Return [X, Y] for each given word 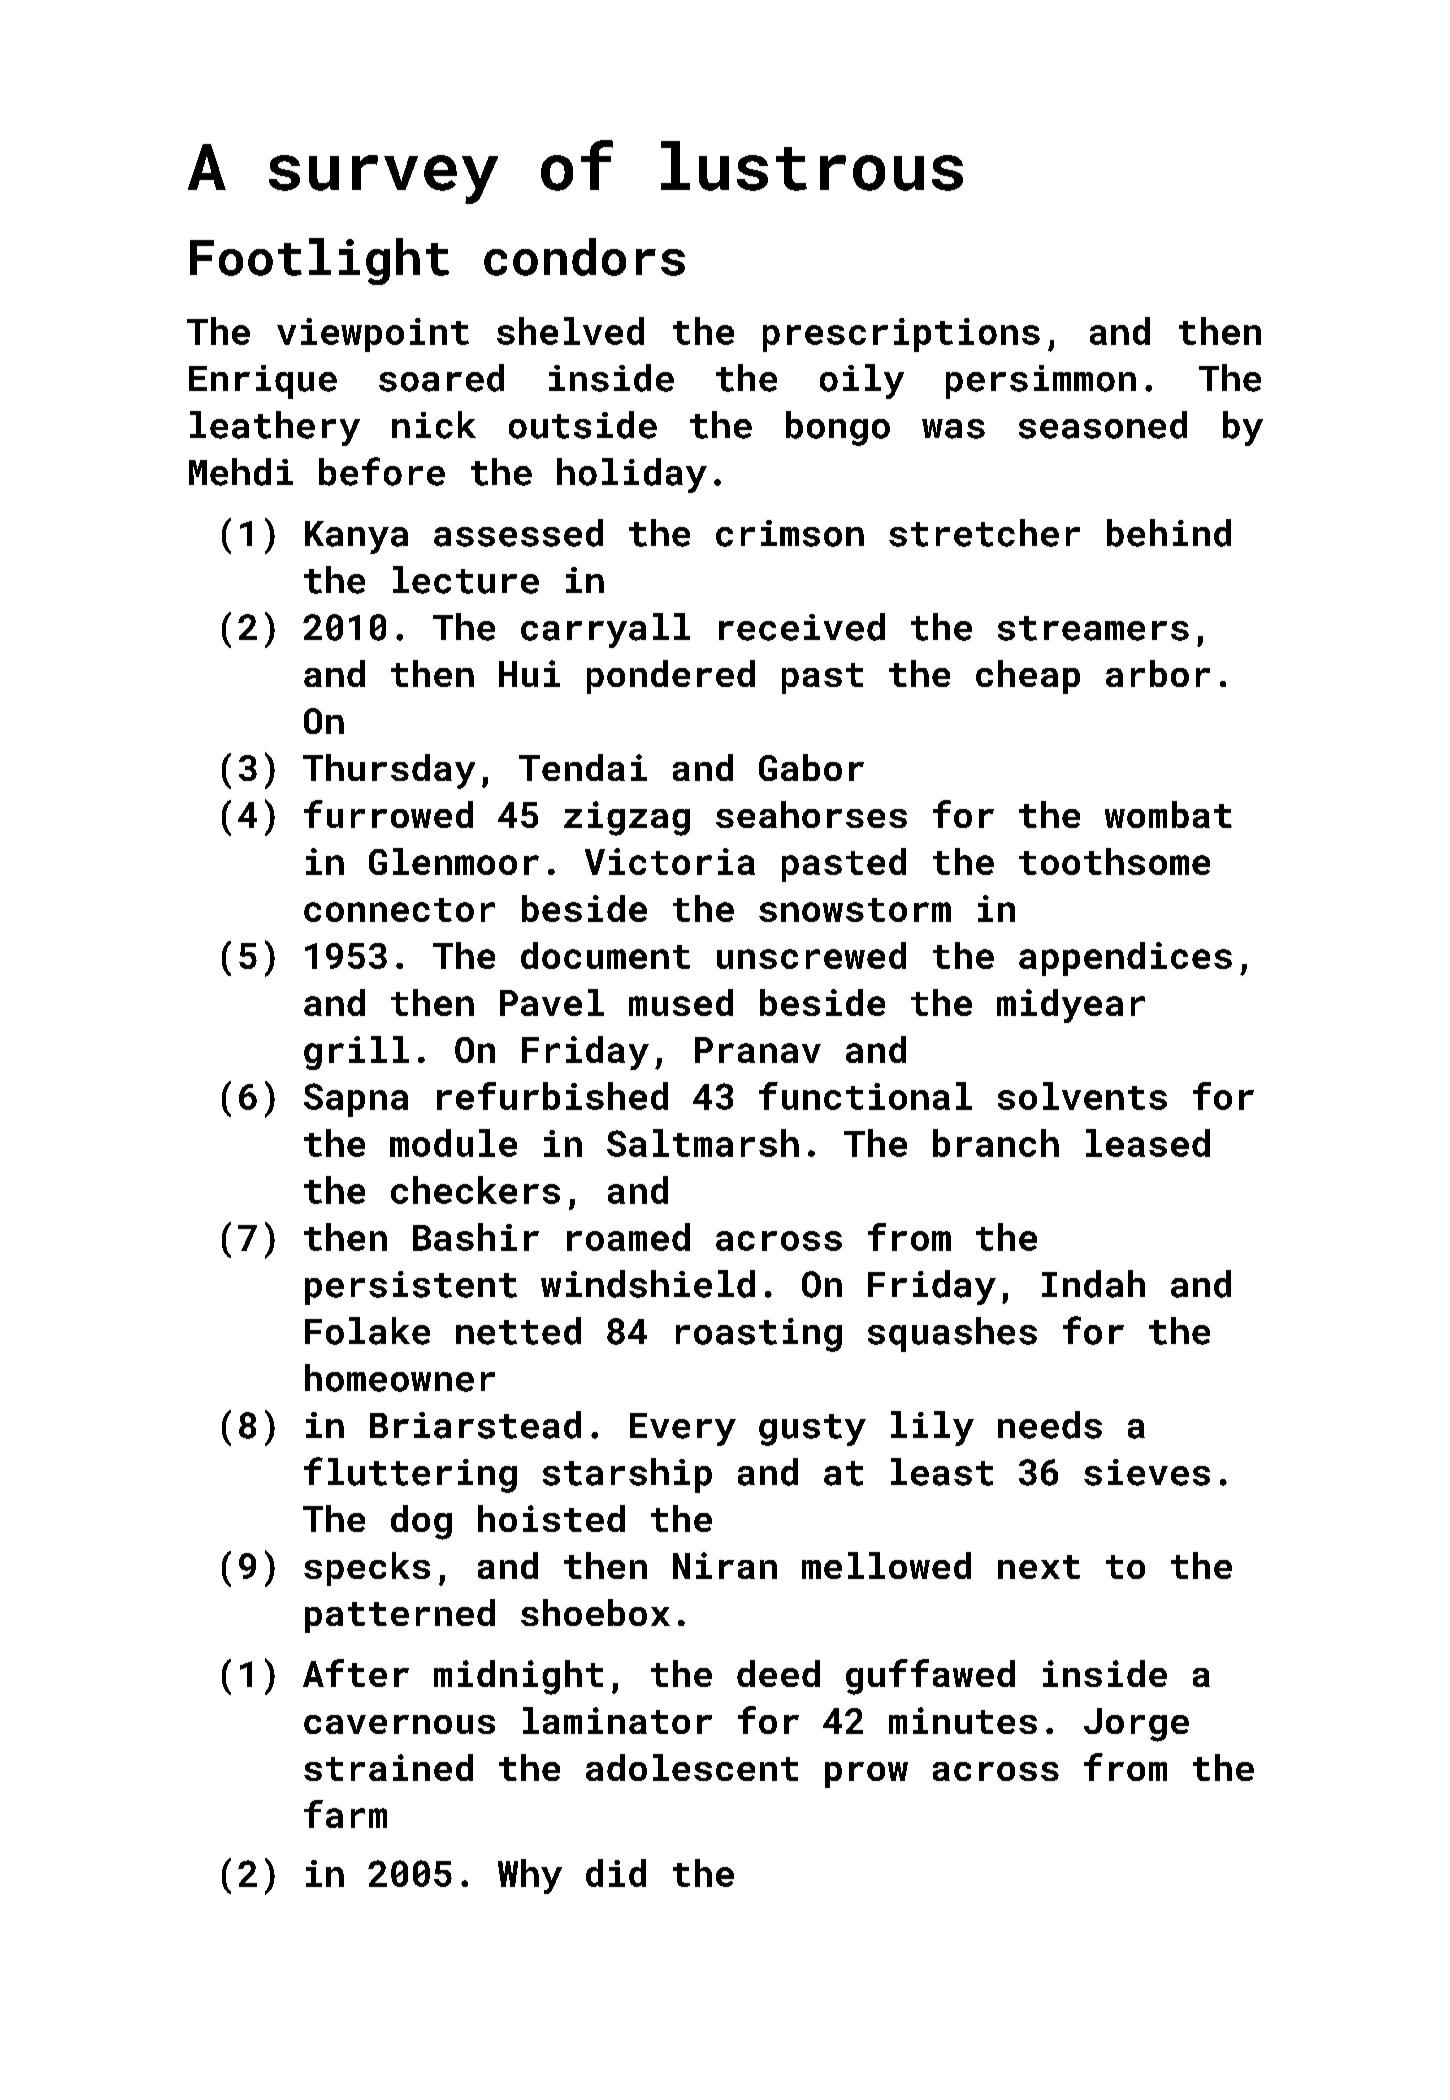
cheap [1028, 677]
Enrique [263, 382]
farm [345, 1814]
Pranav [758, 1050]
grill [356, 1053]
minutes [963, 1720]
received [802, 627]
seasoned [1103, 425]
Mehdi [241, 472]
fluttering [410, 1475]
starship [627, 1475]
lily [932, 1428]
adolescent [692, 1767]
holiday [632, 475]
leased [1148, 1143]
